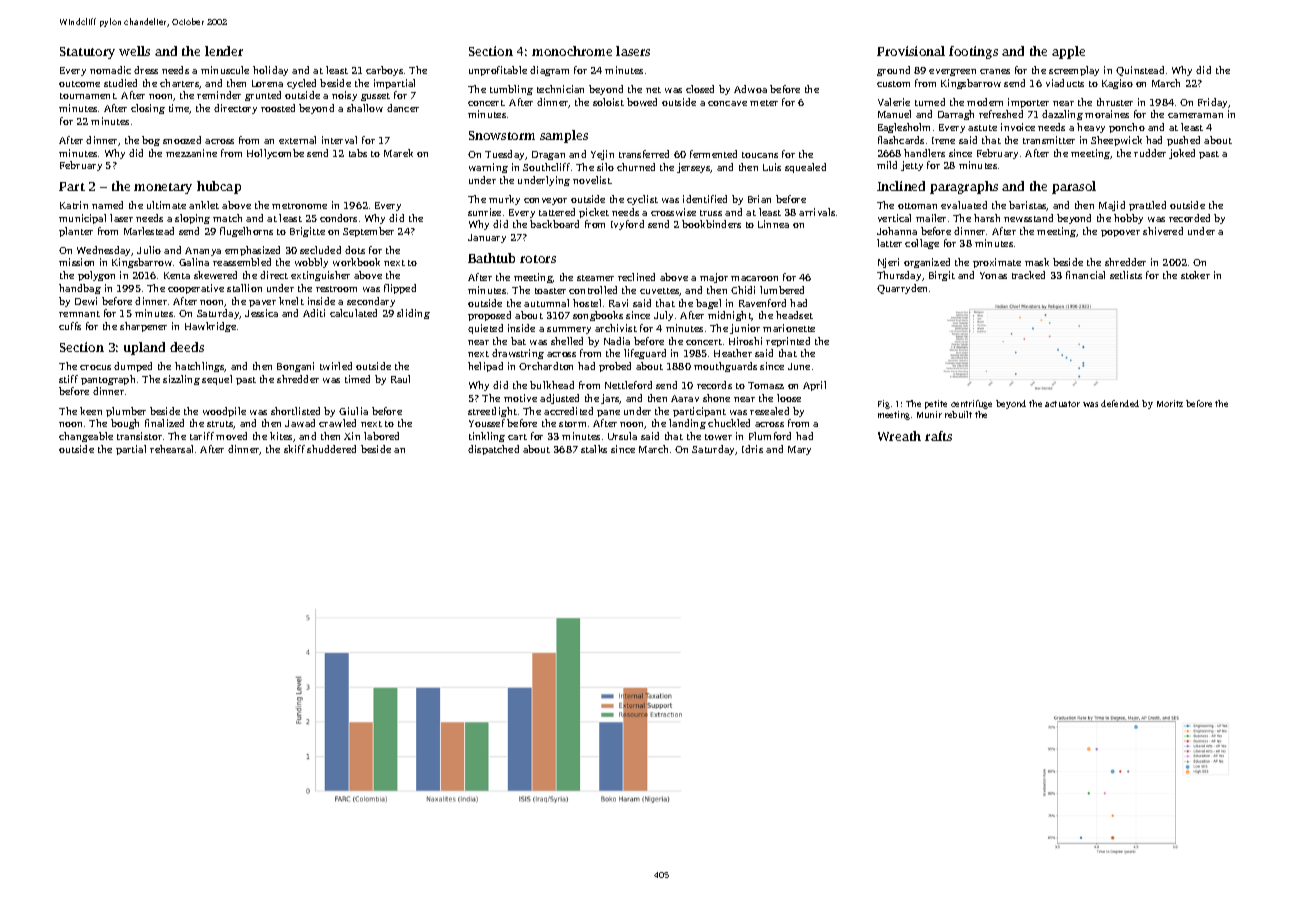 Image resolution: width=1308 pixels, height=924 pixels. Describe the element at coordinates (1126, 275) in the image. I see `setlists` at that location.
